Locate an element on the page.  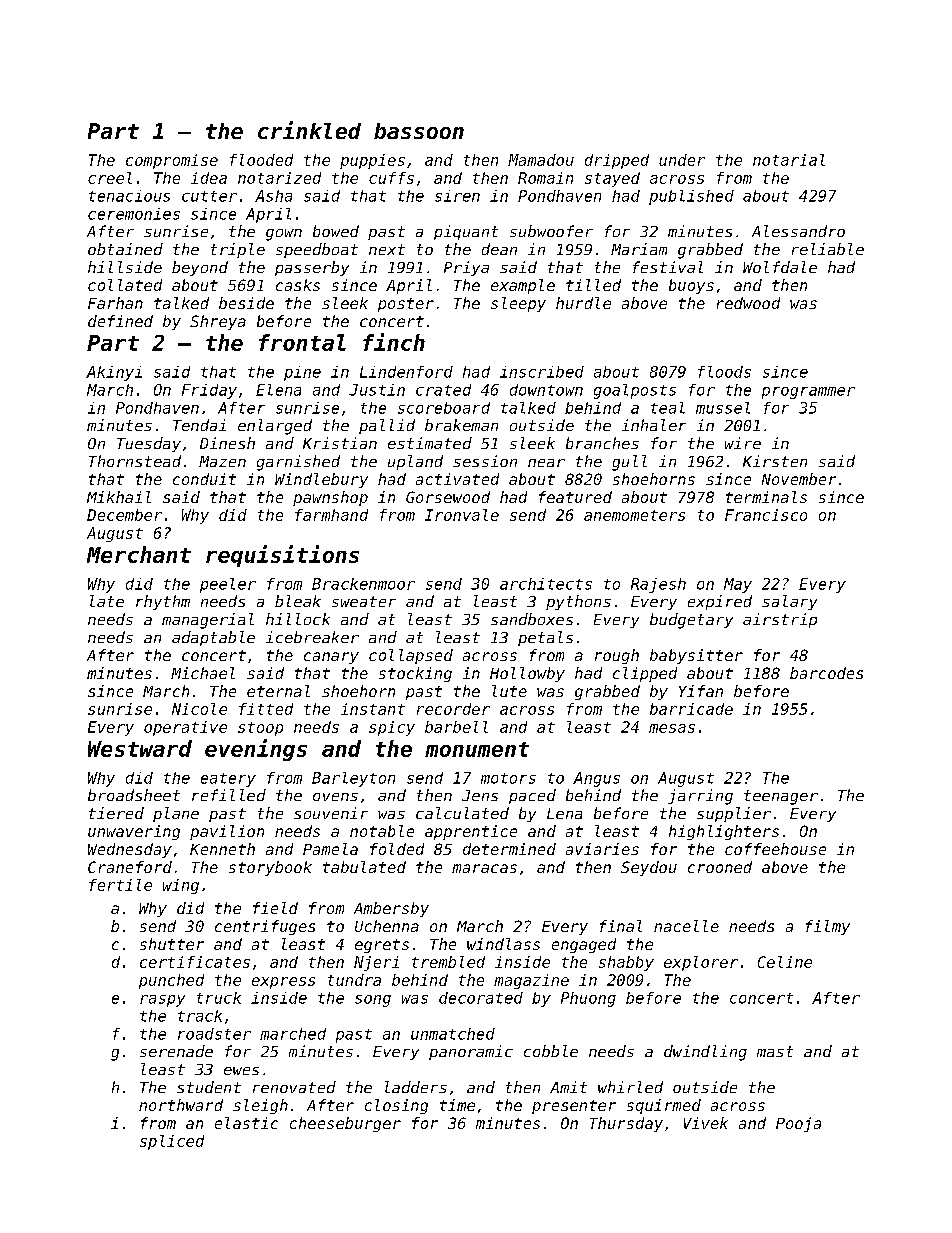
notarial is located at coordinates (789, 160).
